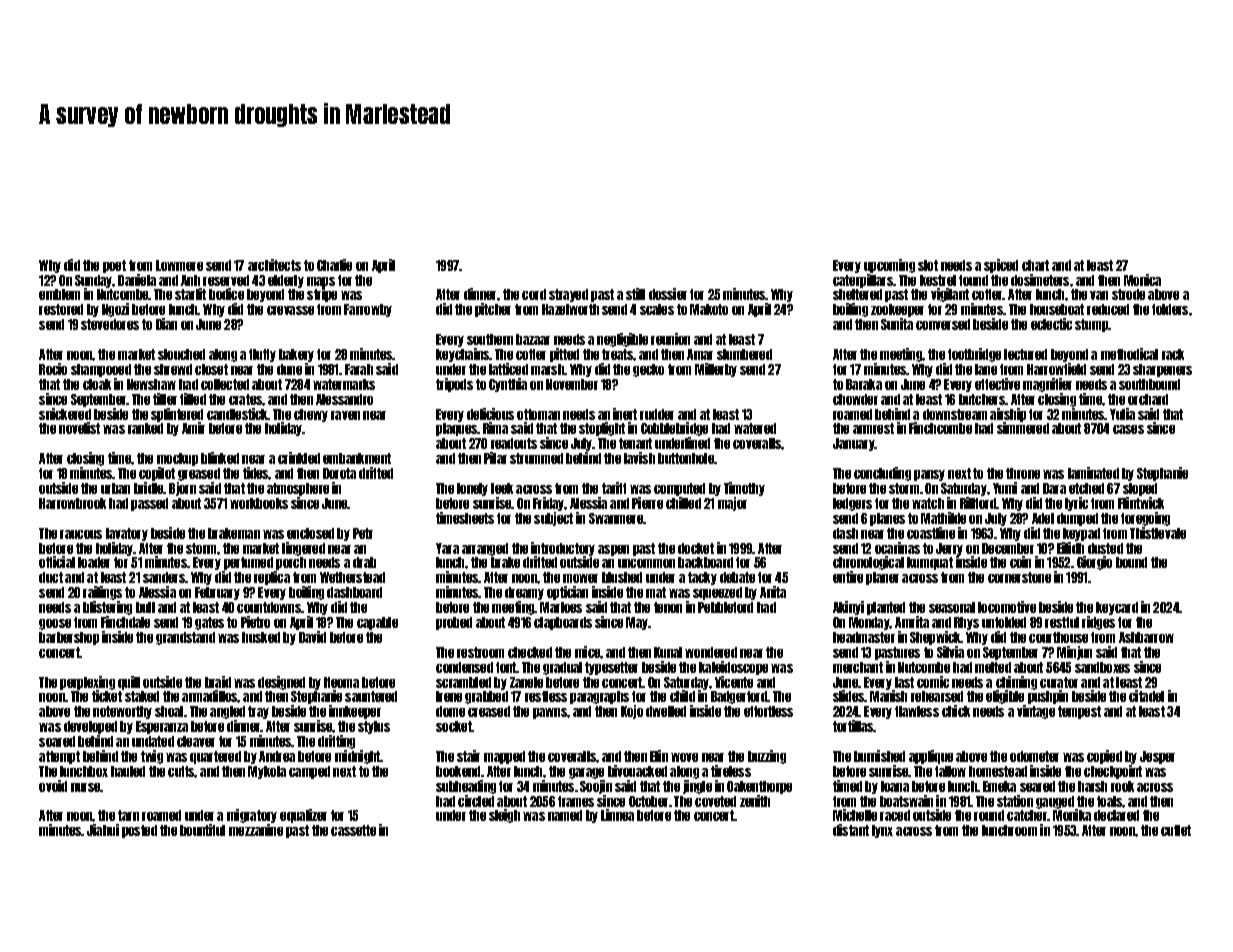  I want to click on restored, so click(61, 309).
